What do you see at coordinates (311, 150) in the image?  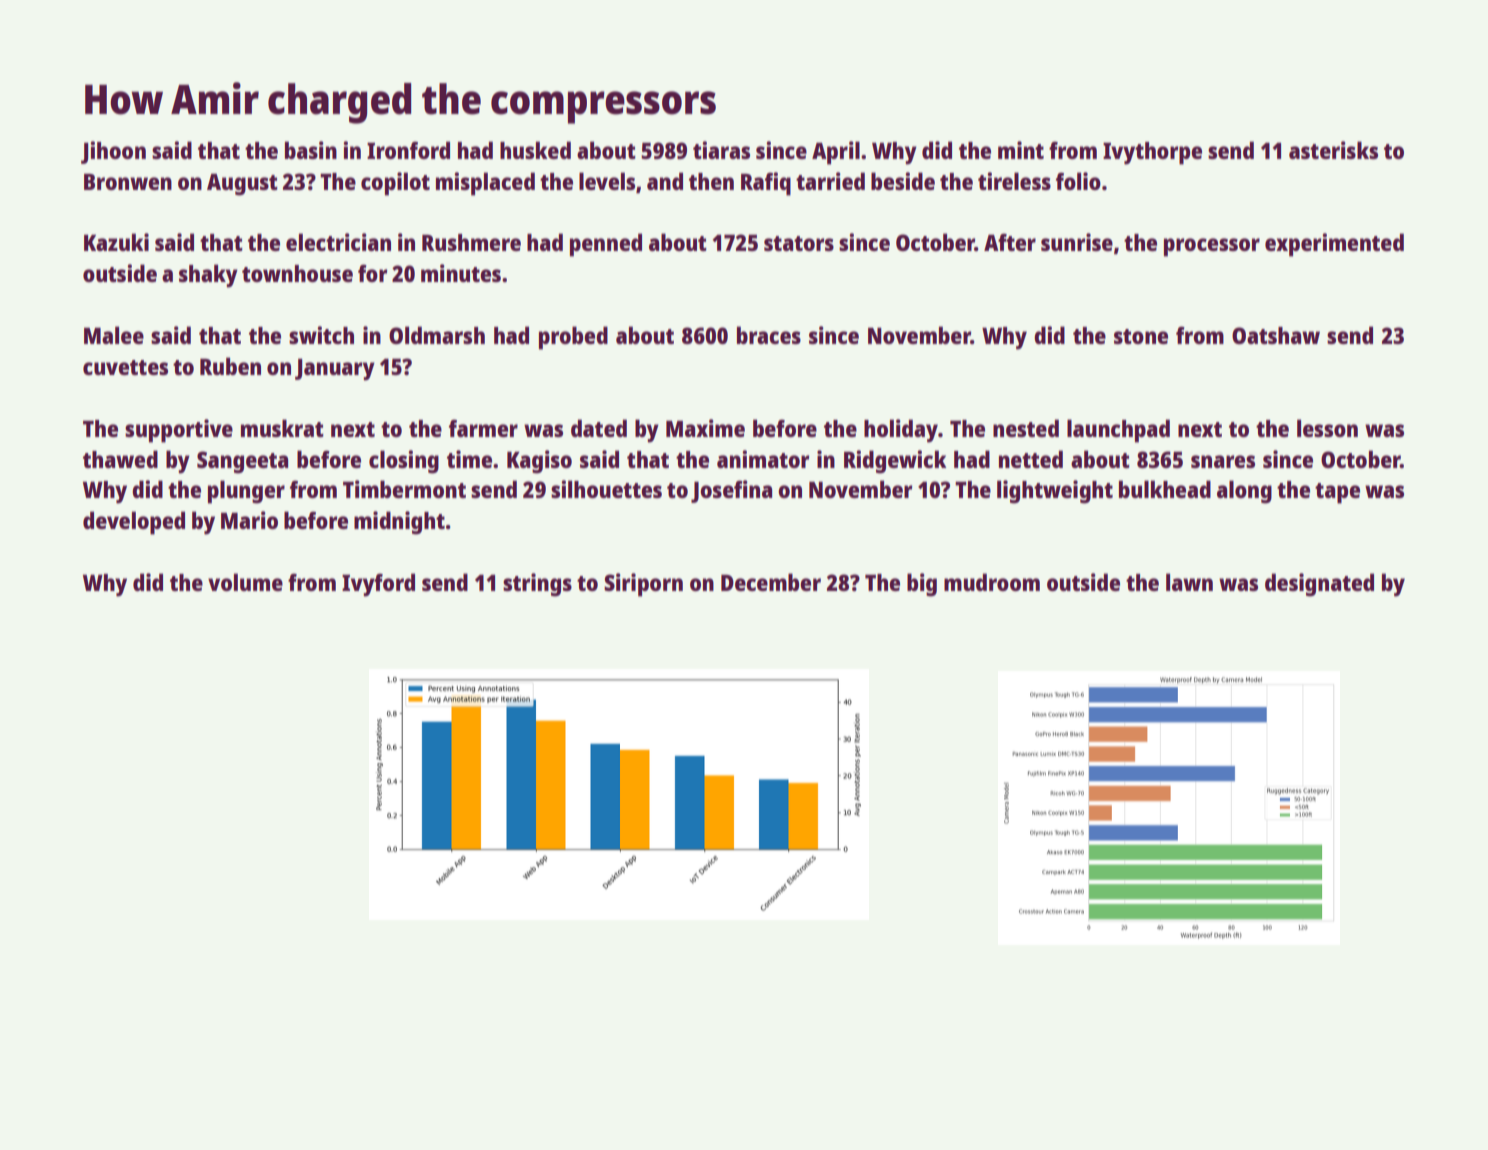 I see `basin` at bounding box center [311, 150].
